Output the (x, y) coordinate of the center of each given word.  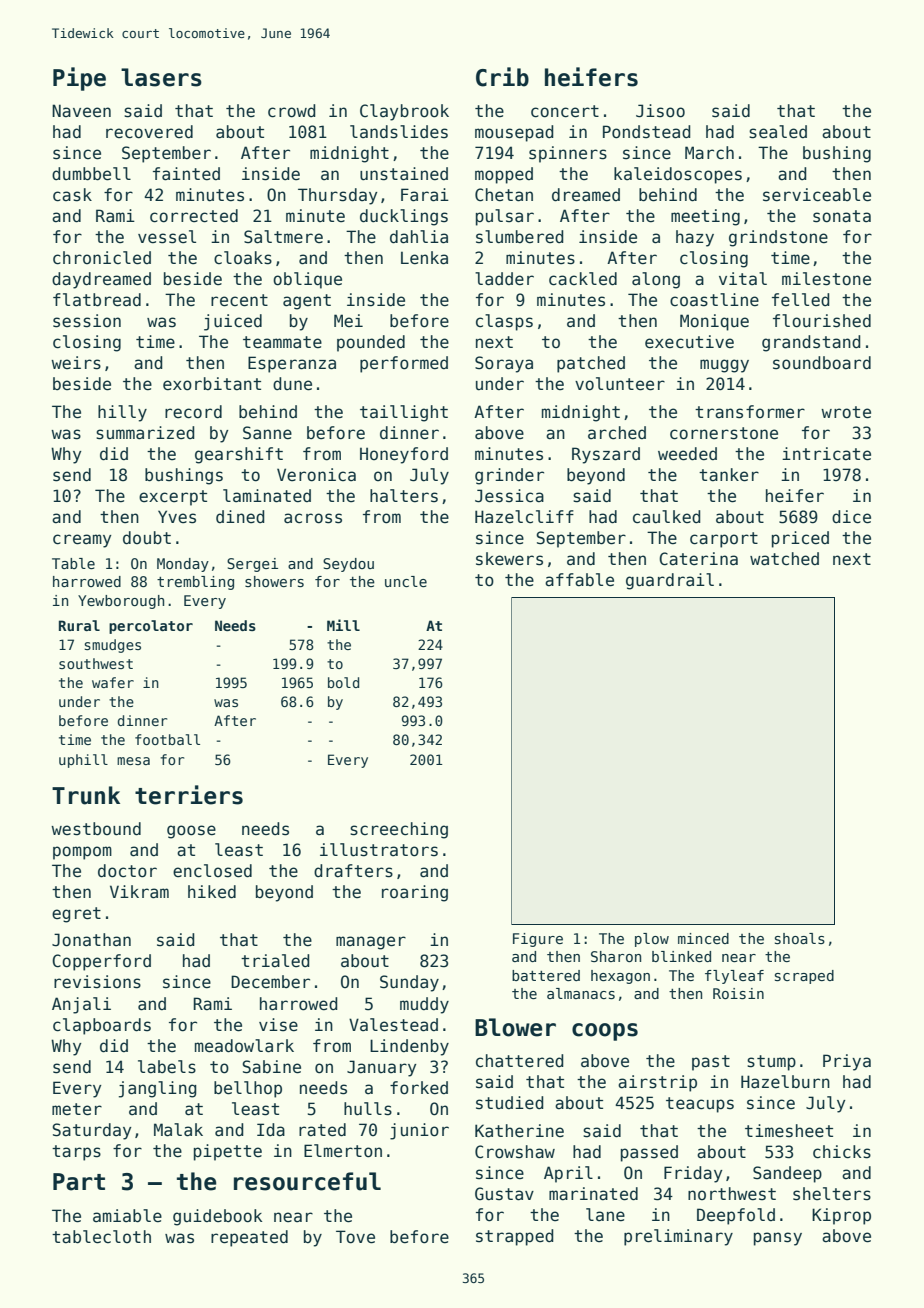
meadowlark (244, 1046)
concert (565, 111)
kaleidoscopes (678, 175)
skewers (509, 559)
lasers (161, 77)
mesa (133, 761)
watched (784, 559)
